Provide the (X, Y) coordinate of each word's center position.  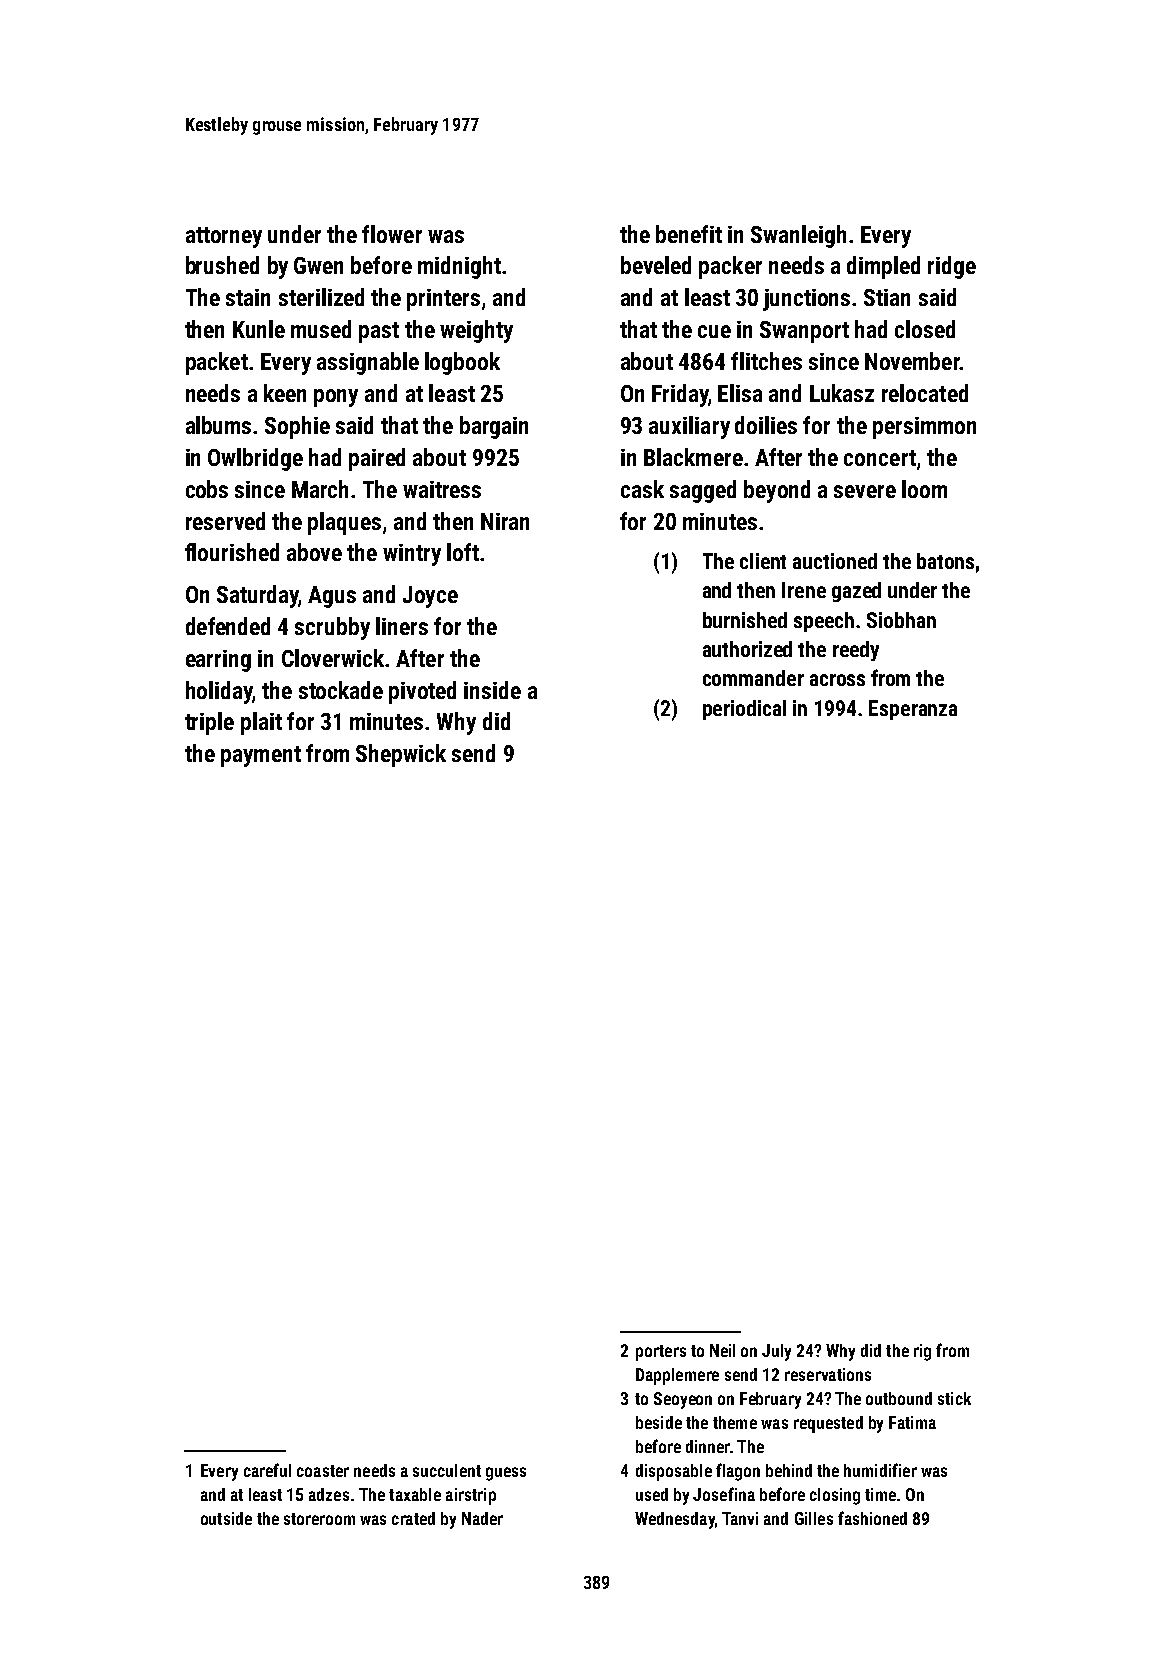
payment (261, 756)
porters (661, 1353)
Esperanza (913, 710)
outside (226, 1518)
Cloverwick (333, 658)
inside (492, 690)
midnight (459, 267)
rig (922, 1352)
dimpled (883, 267)
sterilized (321, 297)
